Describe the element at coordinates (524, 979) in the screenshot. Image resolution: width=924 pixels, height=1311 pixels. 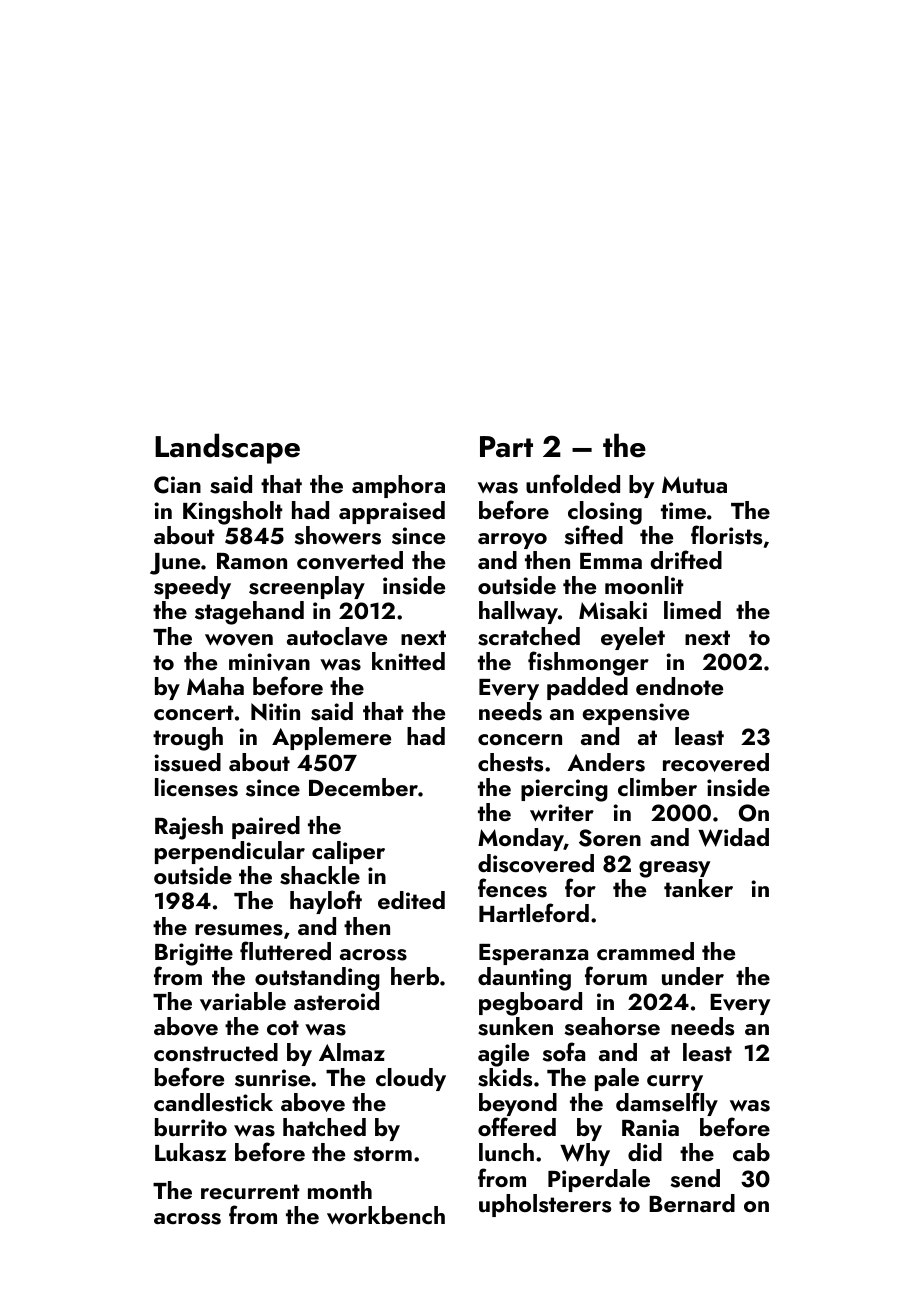
I see `daunting` at that location.
